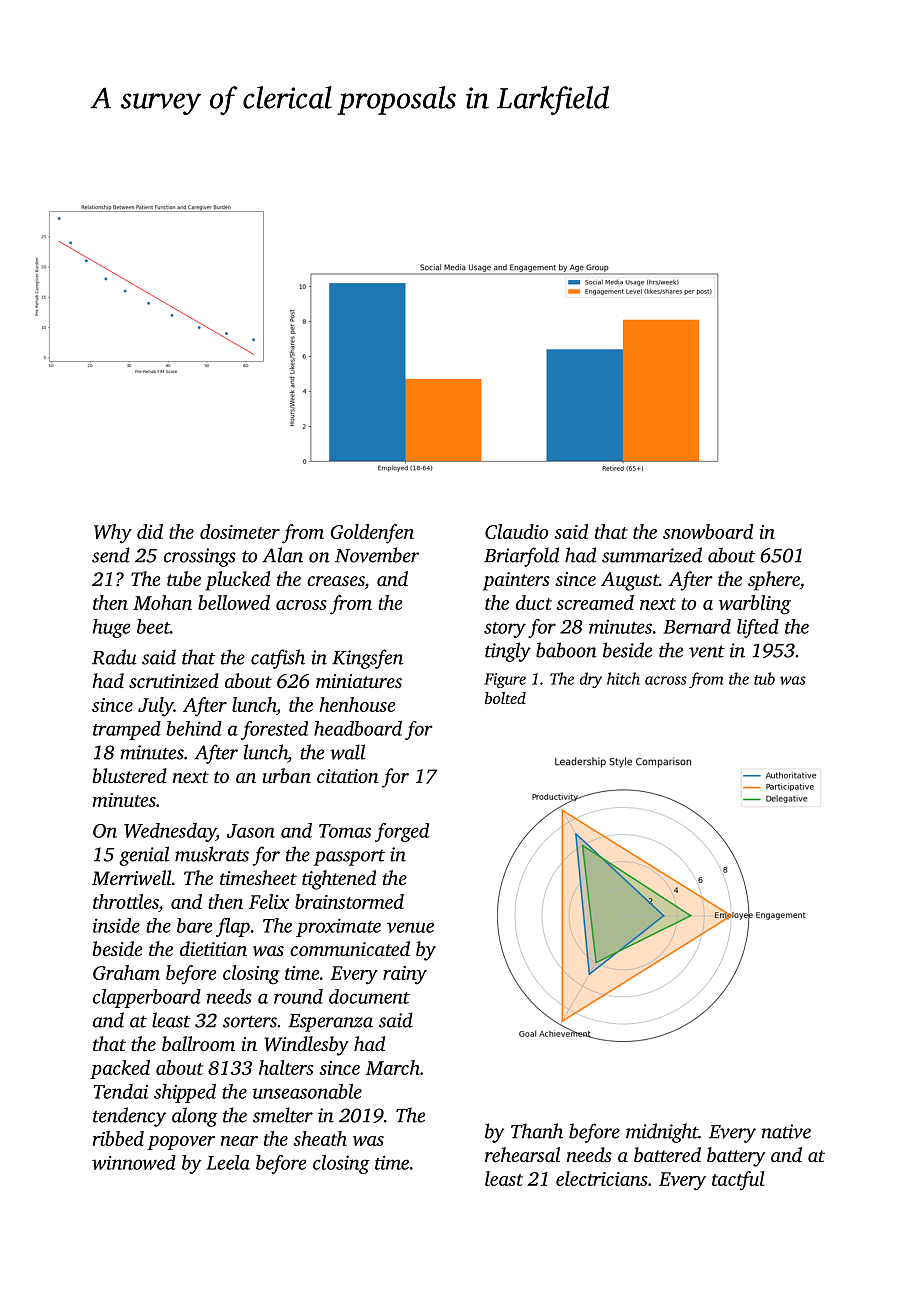 The height and width of the screenshot is (1314, 924). I want to click on Alan, so click(282, 555).
